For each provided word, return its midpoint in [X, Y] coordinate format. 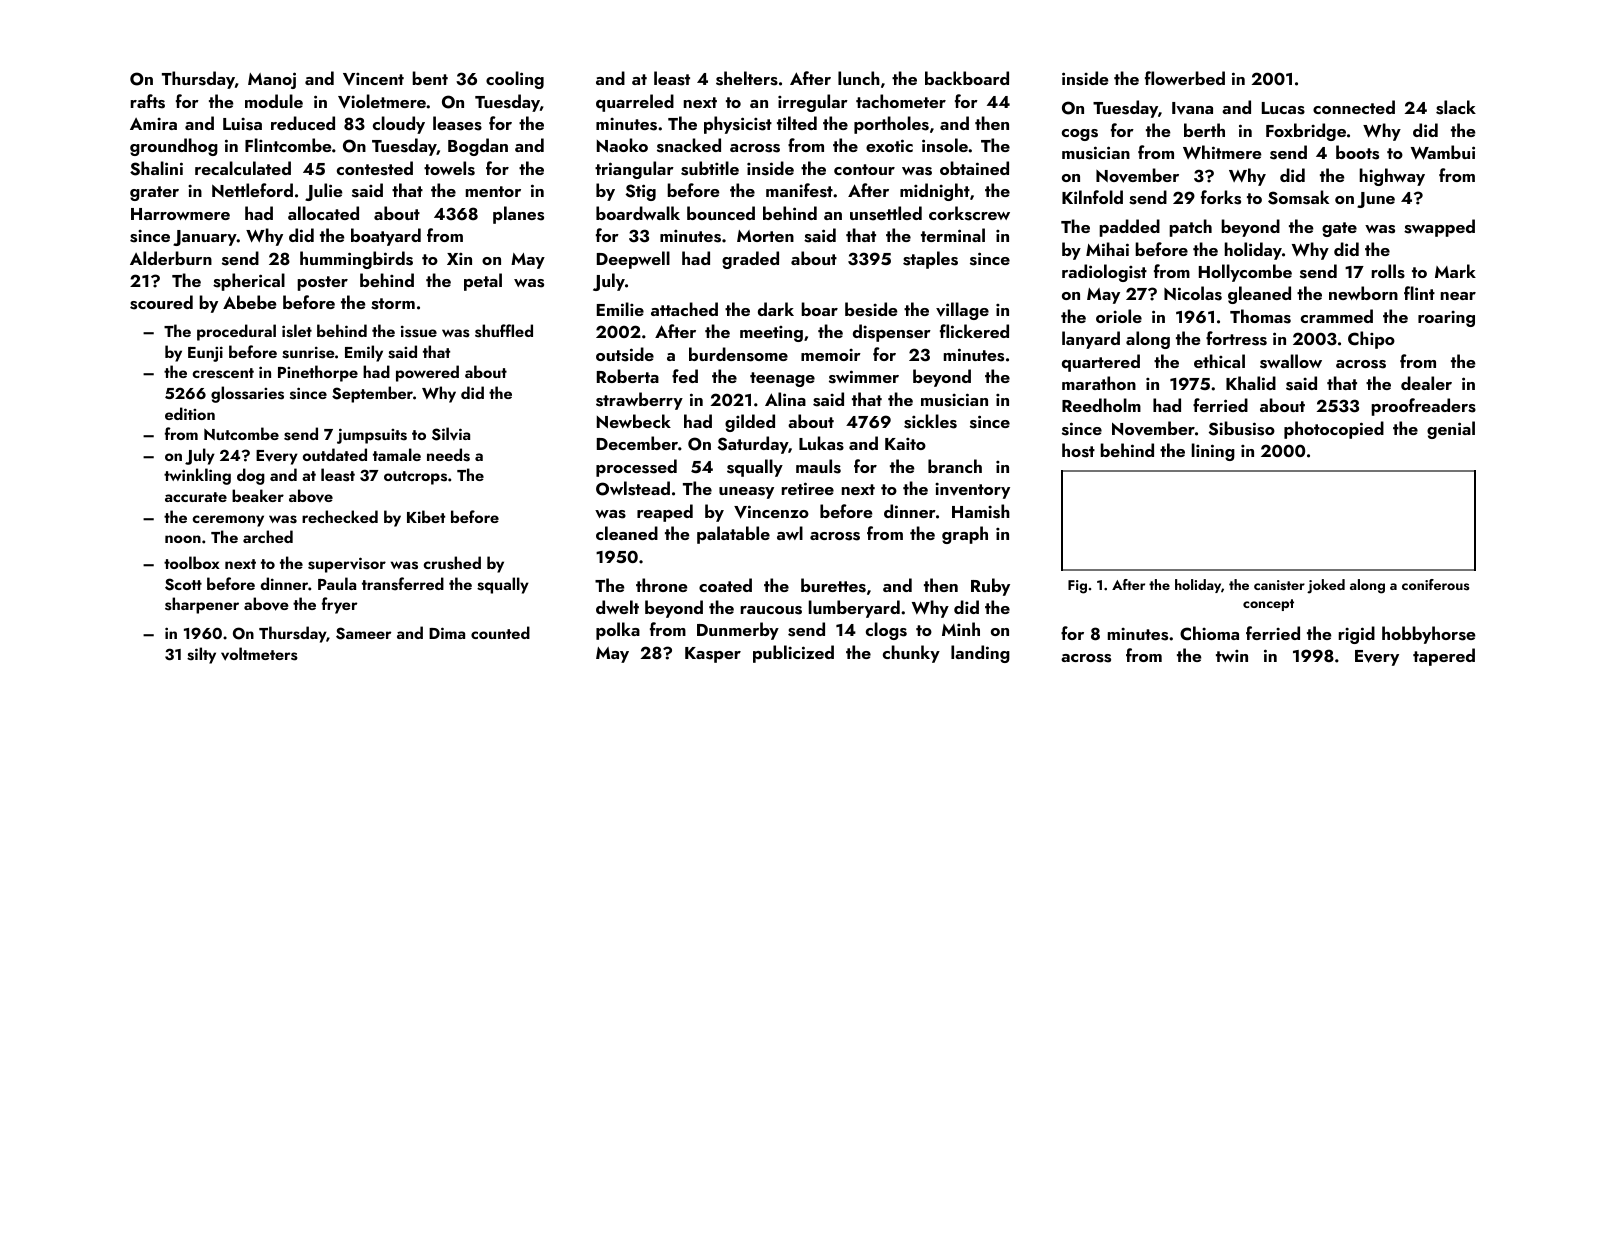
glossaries [247, 394]
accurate [196, 497]
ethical [1219, 361]
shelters [747, 78]
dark [776, 309]
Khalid [1251, 383]
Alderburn [171, 258]
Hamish [981, 511]
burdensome [738, 354]
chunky [911, 654]
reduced [303, 123]
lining [1213, 452]
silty [201, 655]
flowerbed [1185, 78]
